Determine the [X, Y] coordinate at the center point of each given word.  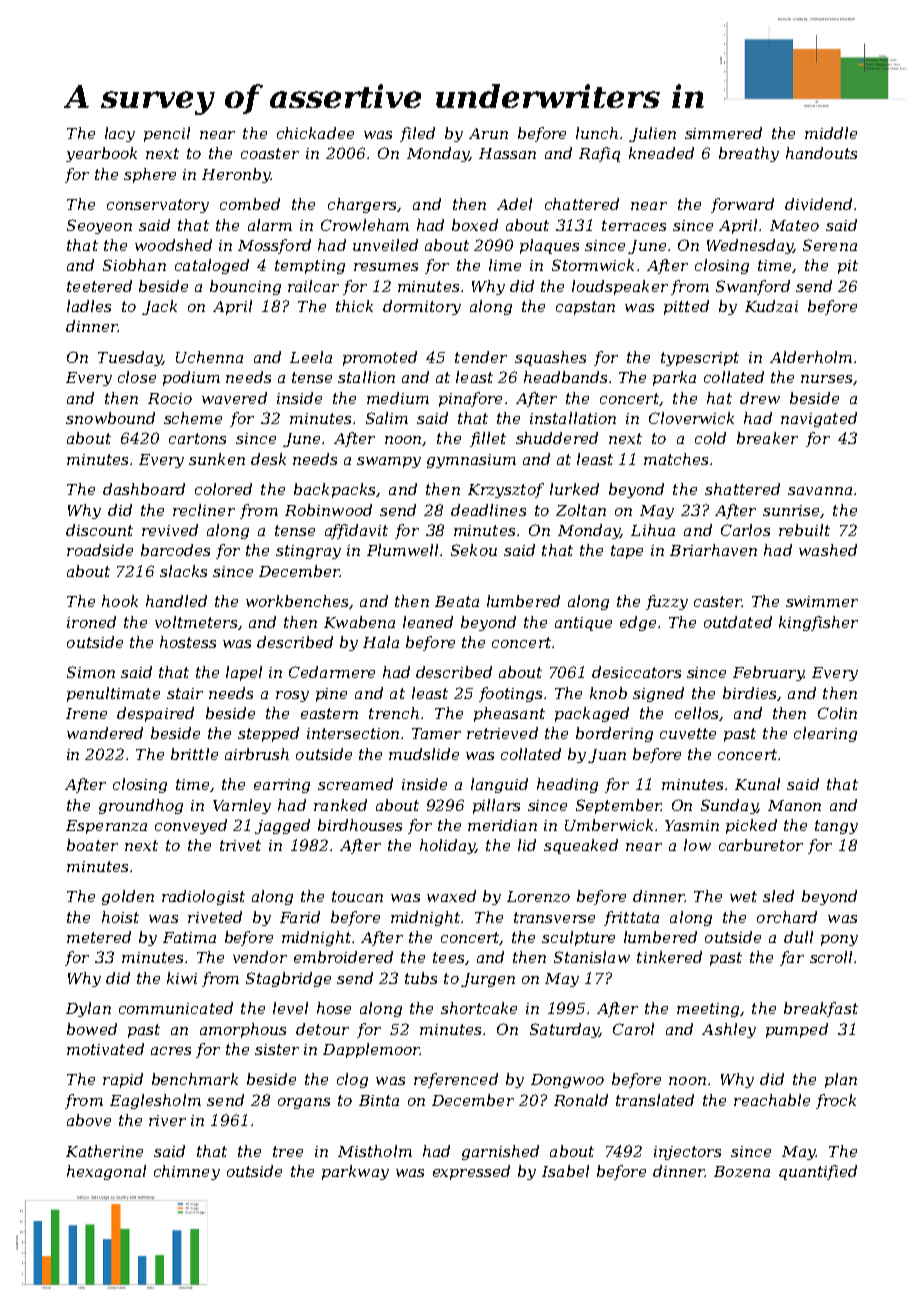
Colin [837, 713]
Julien [652, 134]
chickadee [315, 133]
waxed [451, 896]
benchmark [195, 1079]
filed [417, 134]
